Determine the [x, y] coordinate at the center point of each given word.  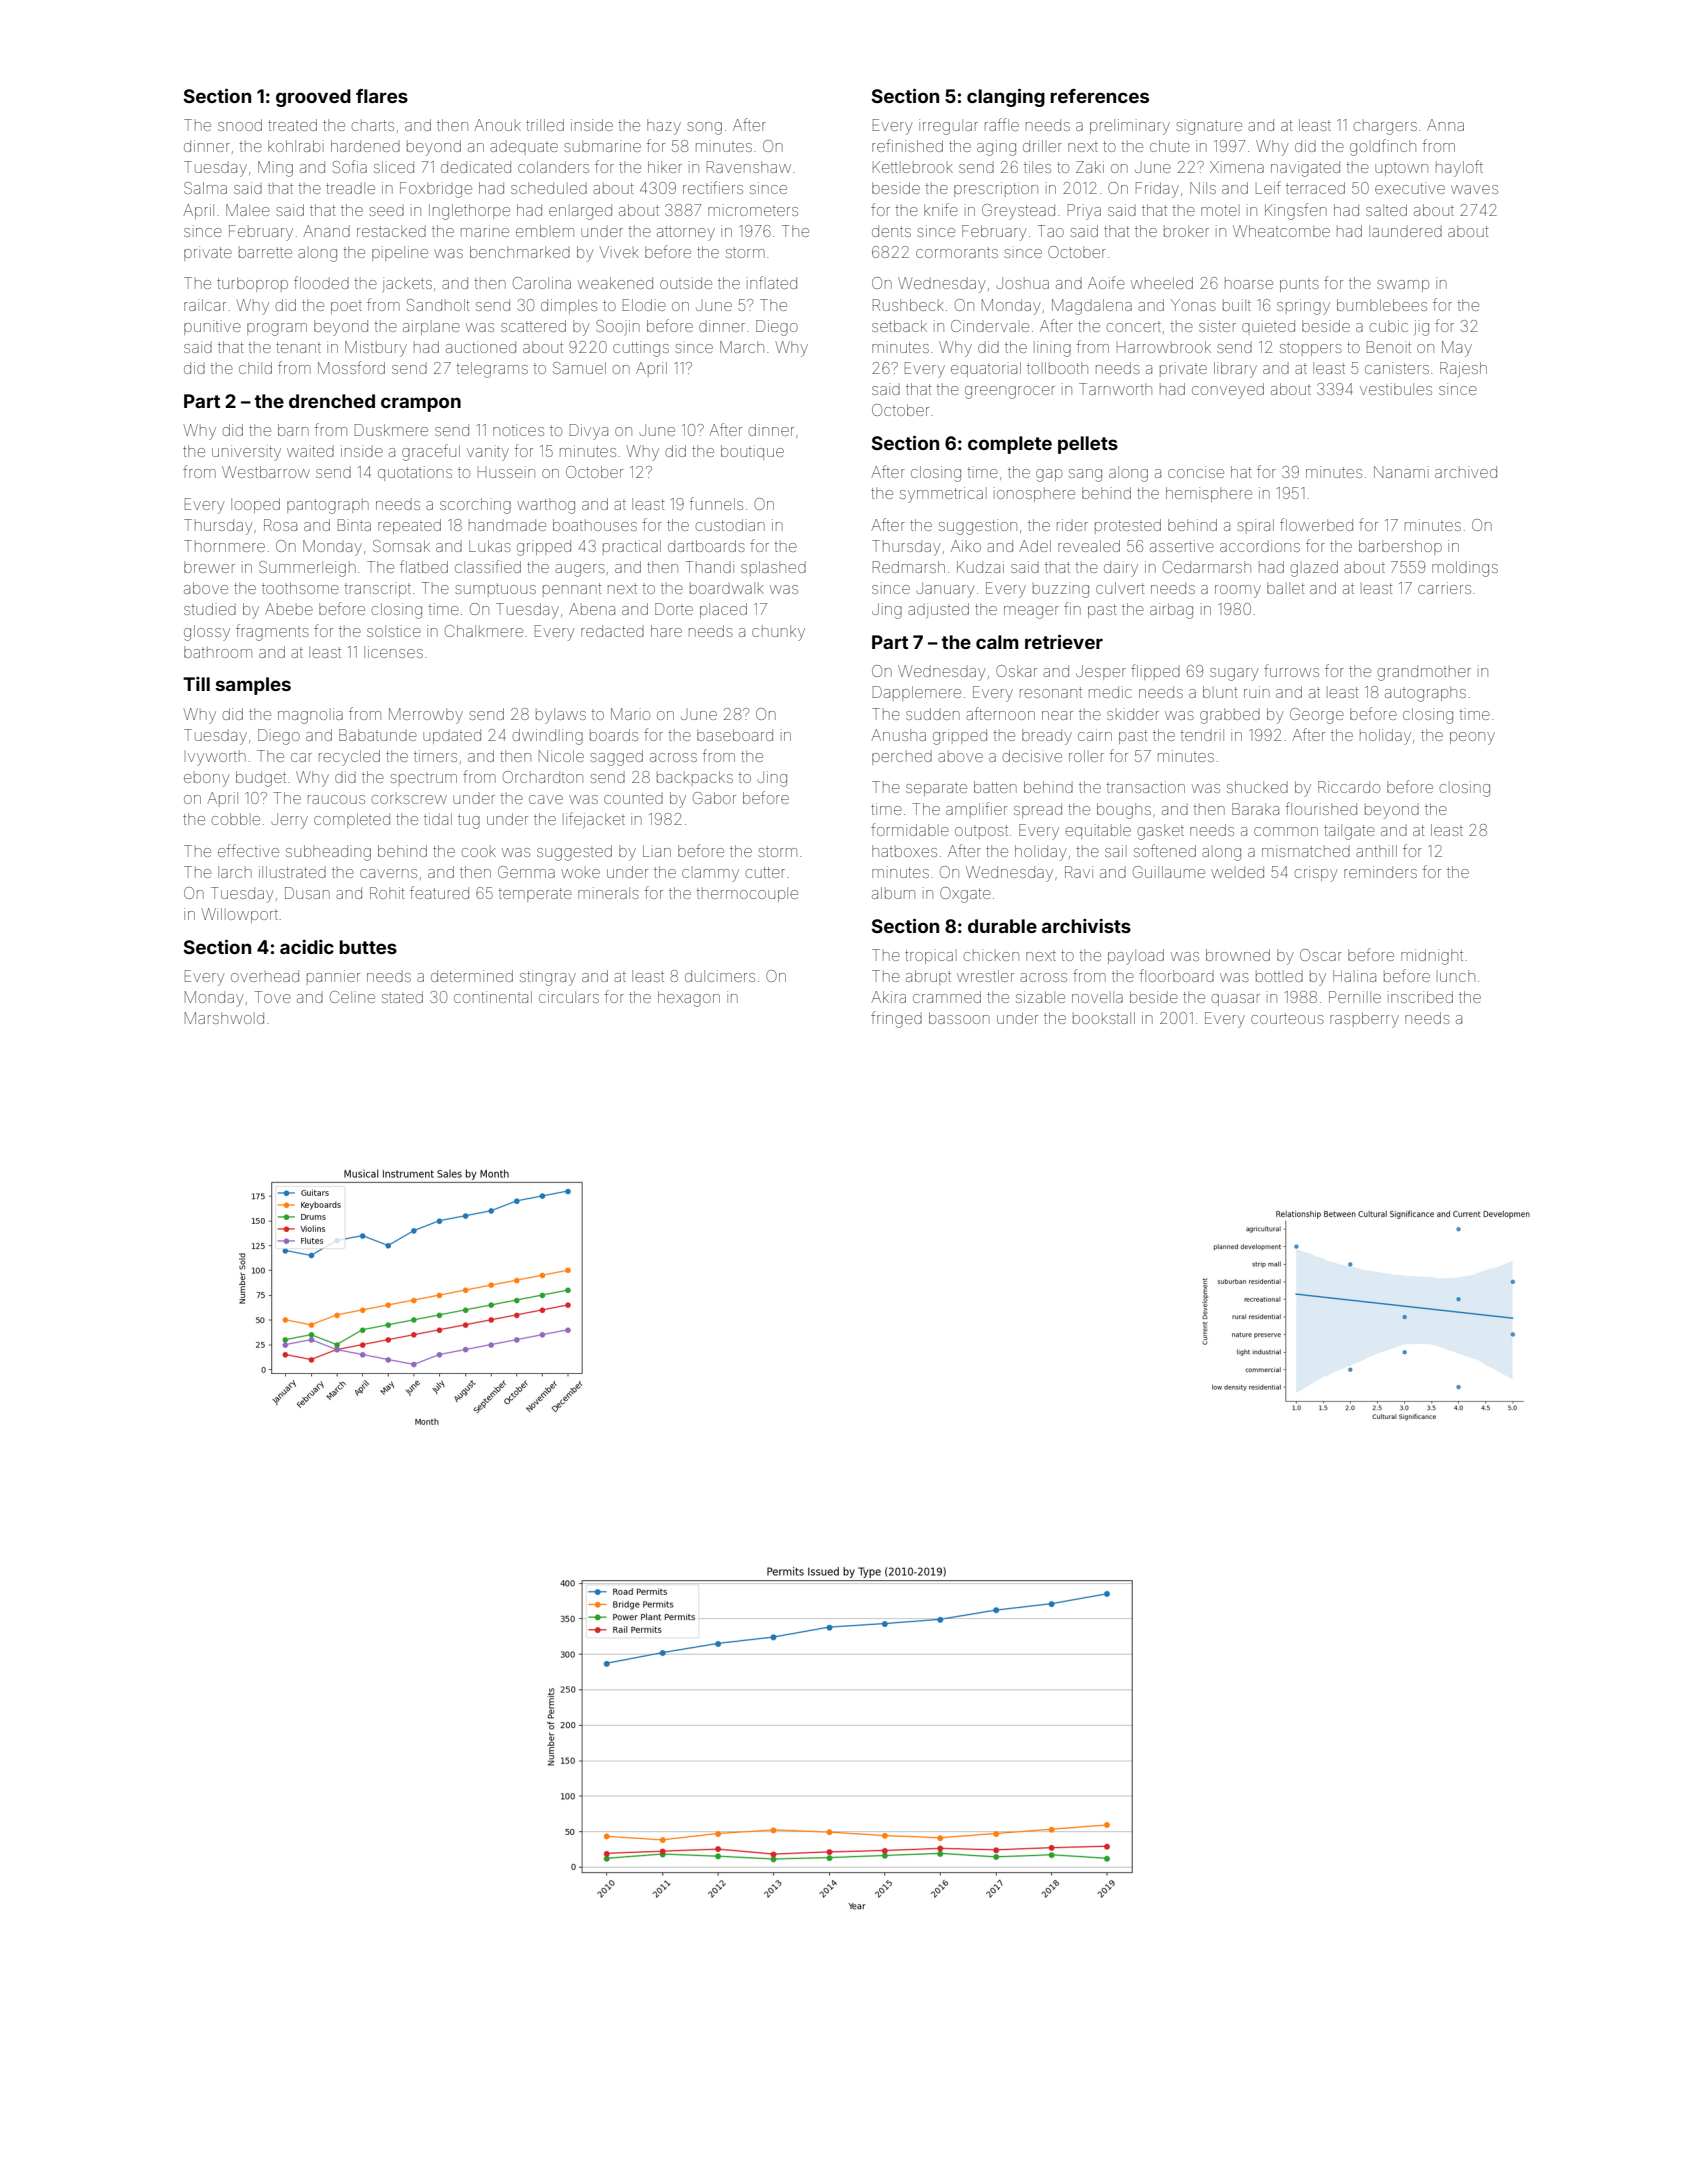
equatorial [986, 369]
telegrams [492, 370]
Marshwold [224, 1018]
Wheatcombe [1281, 231]
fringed [896, 1019]
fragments [272, 632]
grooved [313, 98]
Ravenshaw [749, 167]
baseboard [735, 735]
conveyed [1228, 391]
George [1317, 716]
